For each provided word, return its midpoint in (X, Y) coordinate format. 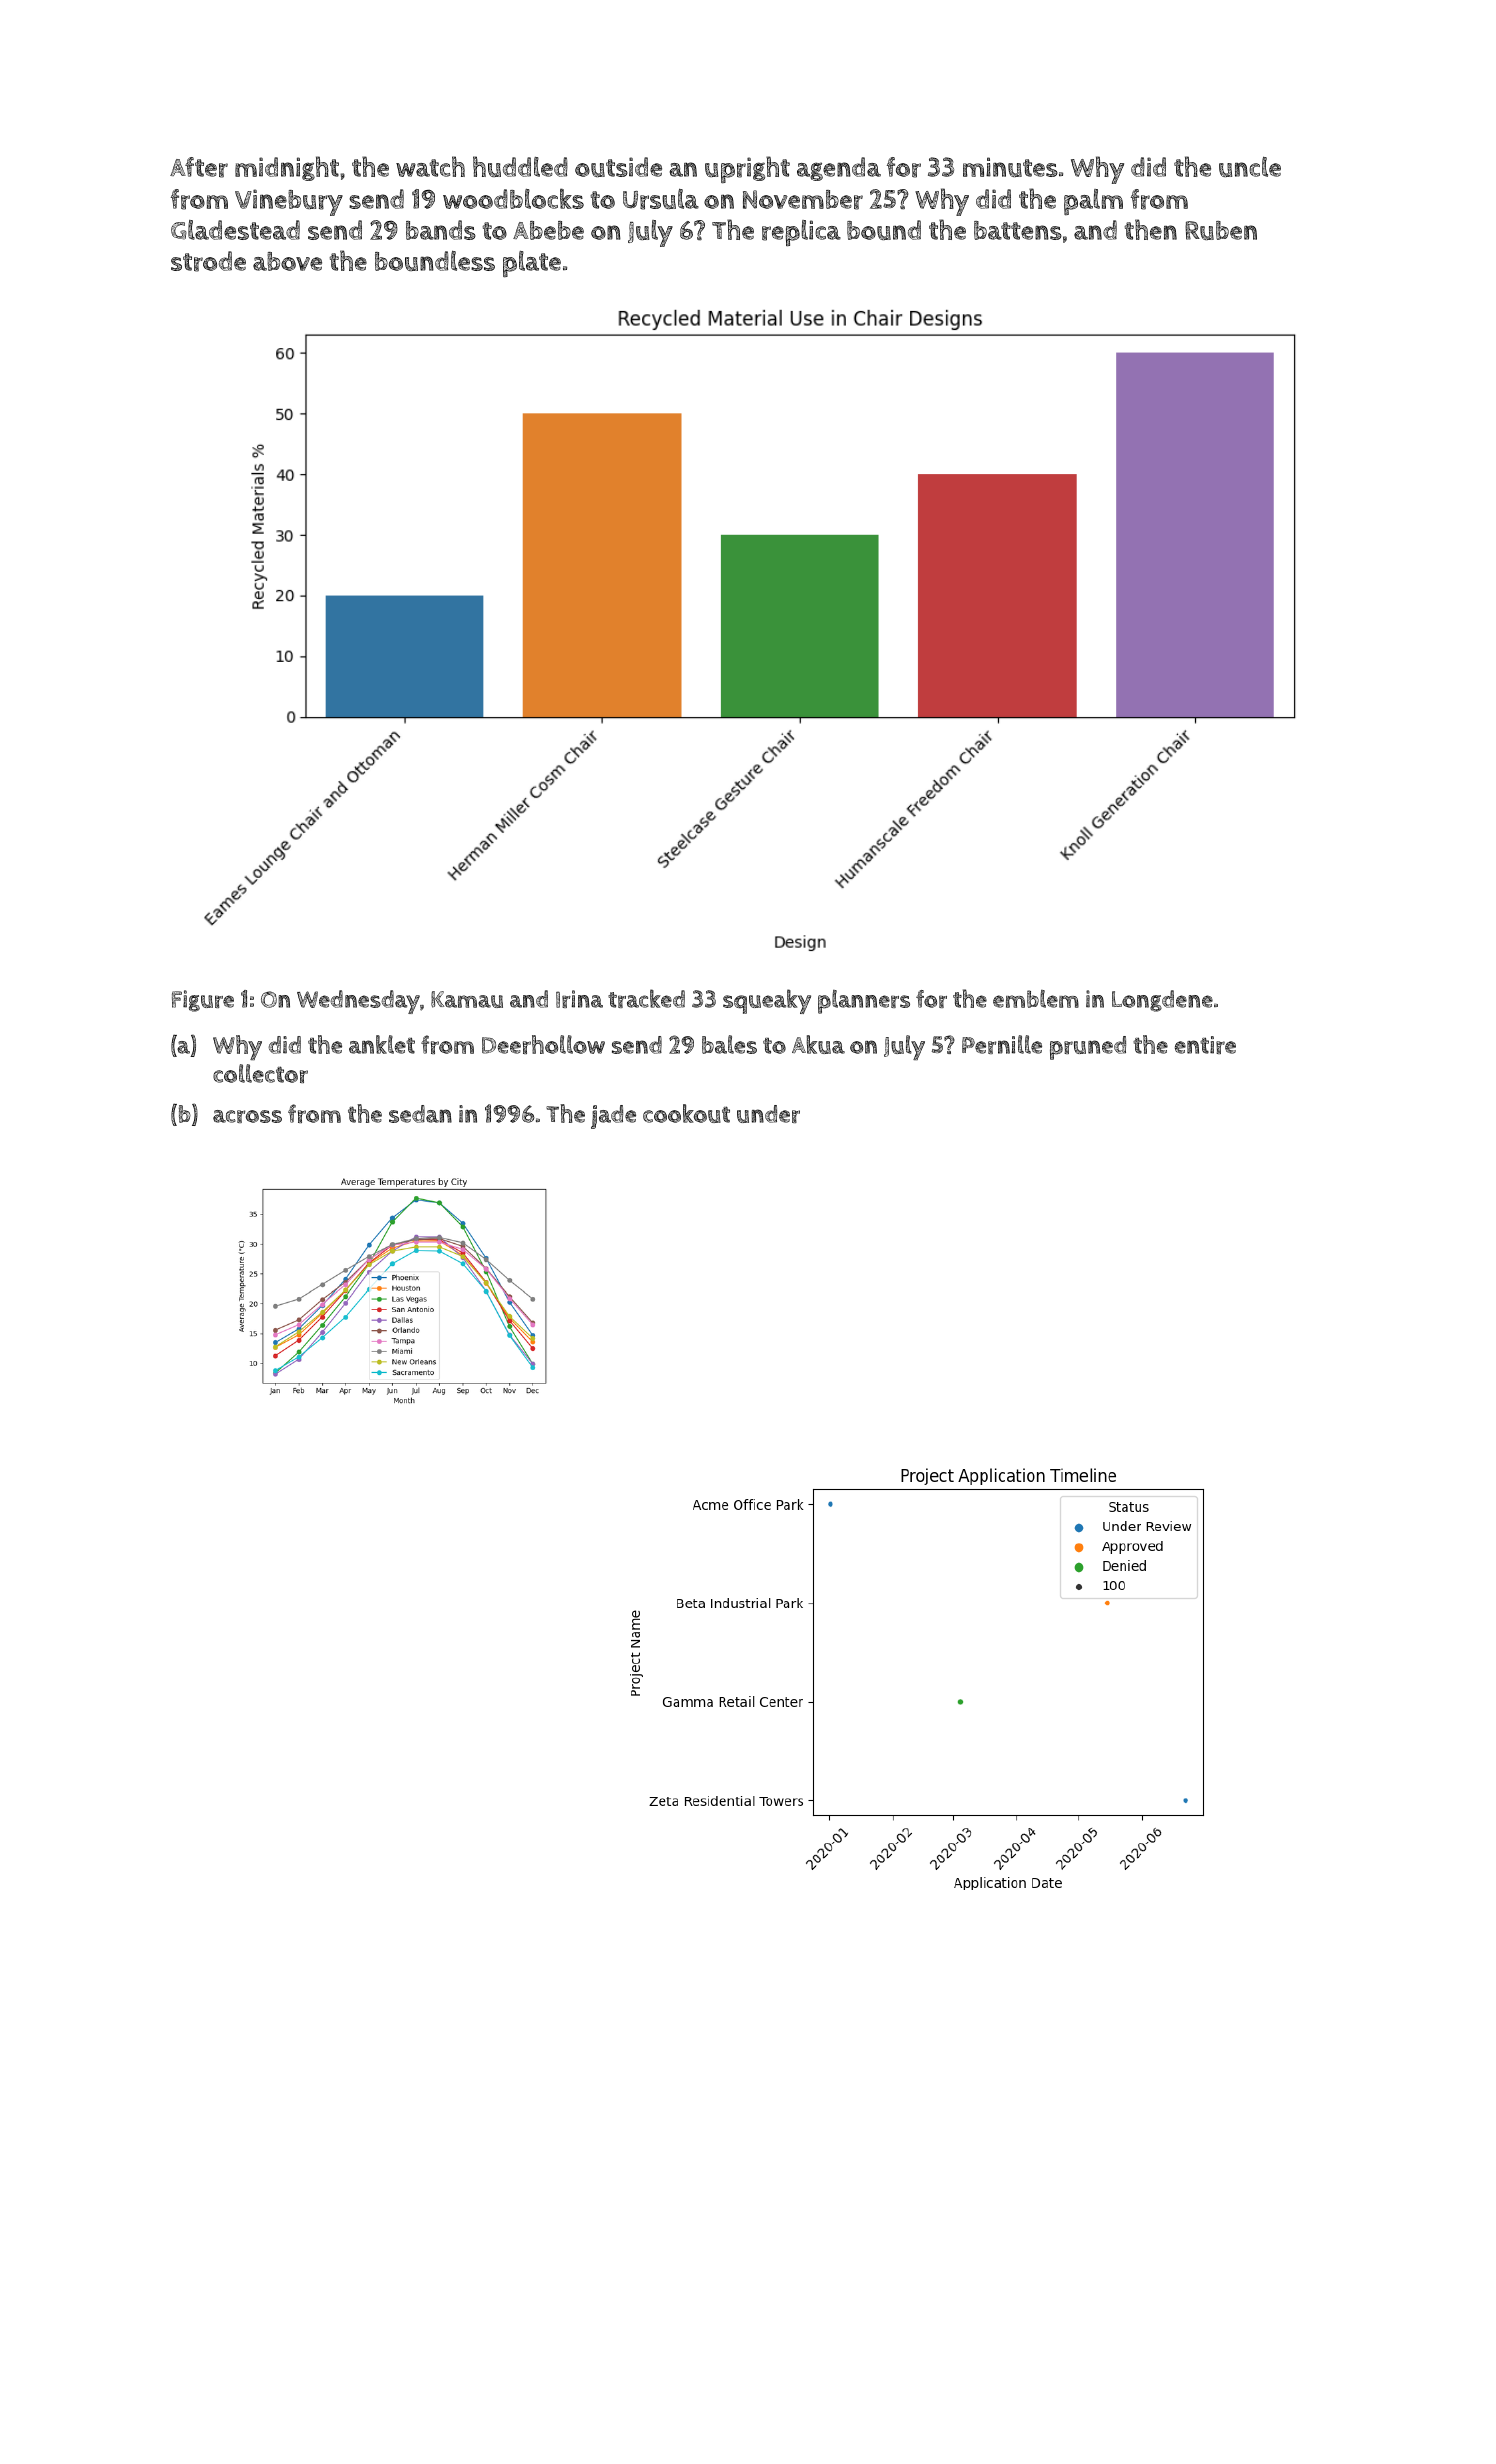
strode (208, 261)
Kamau (467, 999)
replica (801, 233)
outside (618, 167)
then (1150, 229)
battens (1018, 230)
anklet (382, 1044)
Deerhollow (543, 1044)
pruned (1088, 1048)
